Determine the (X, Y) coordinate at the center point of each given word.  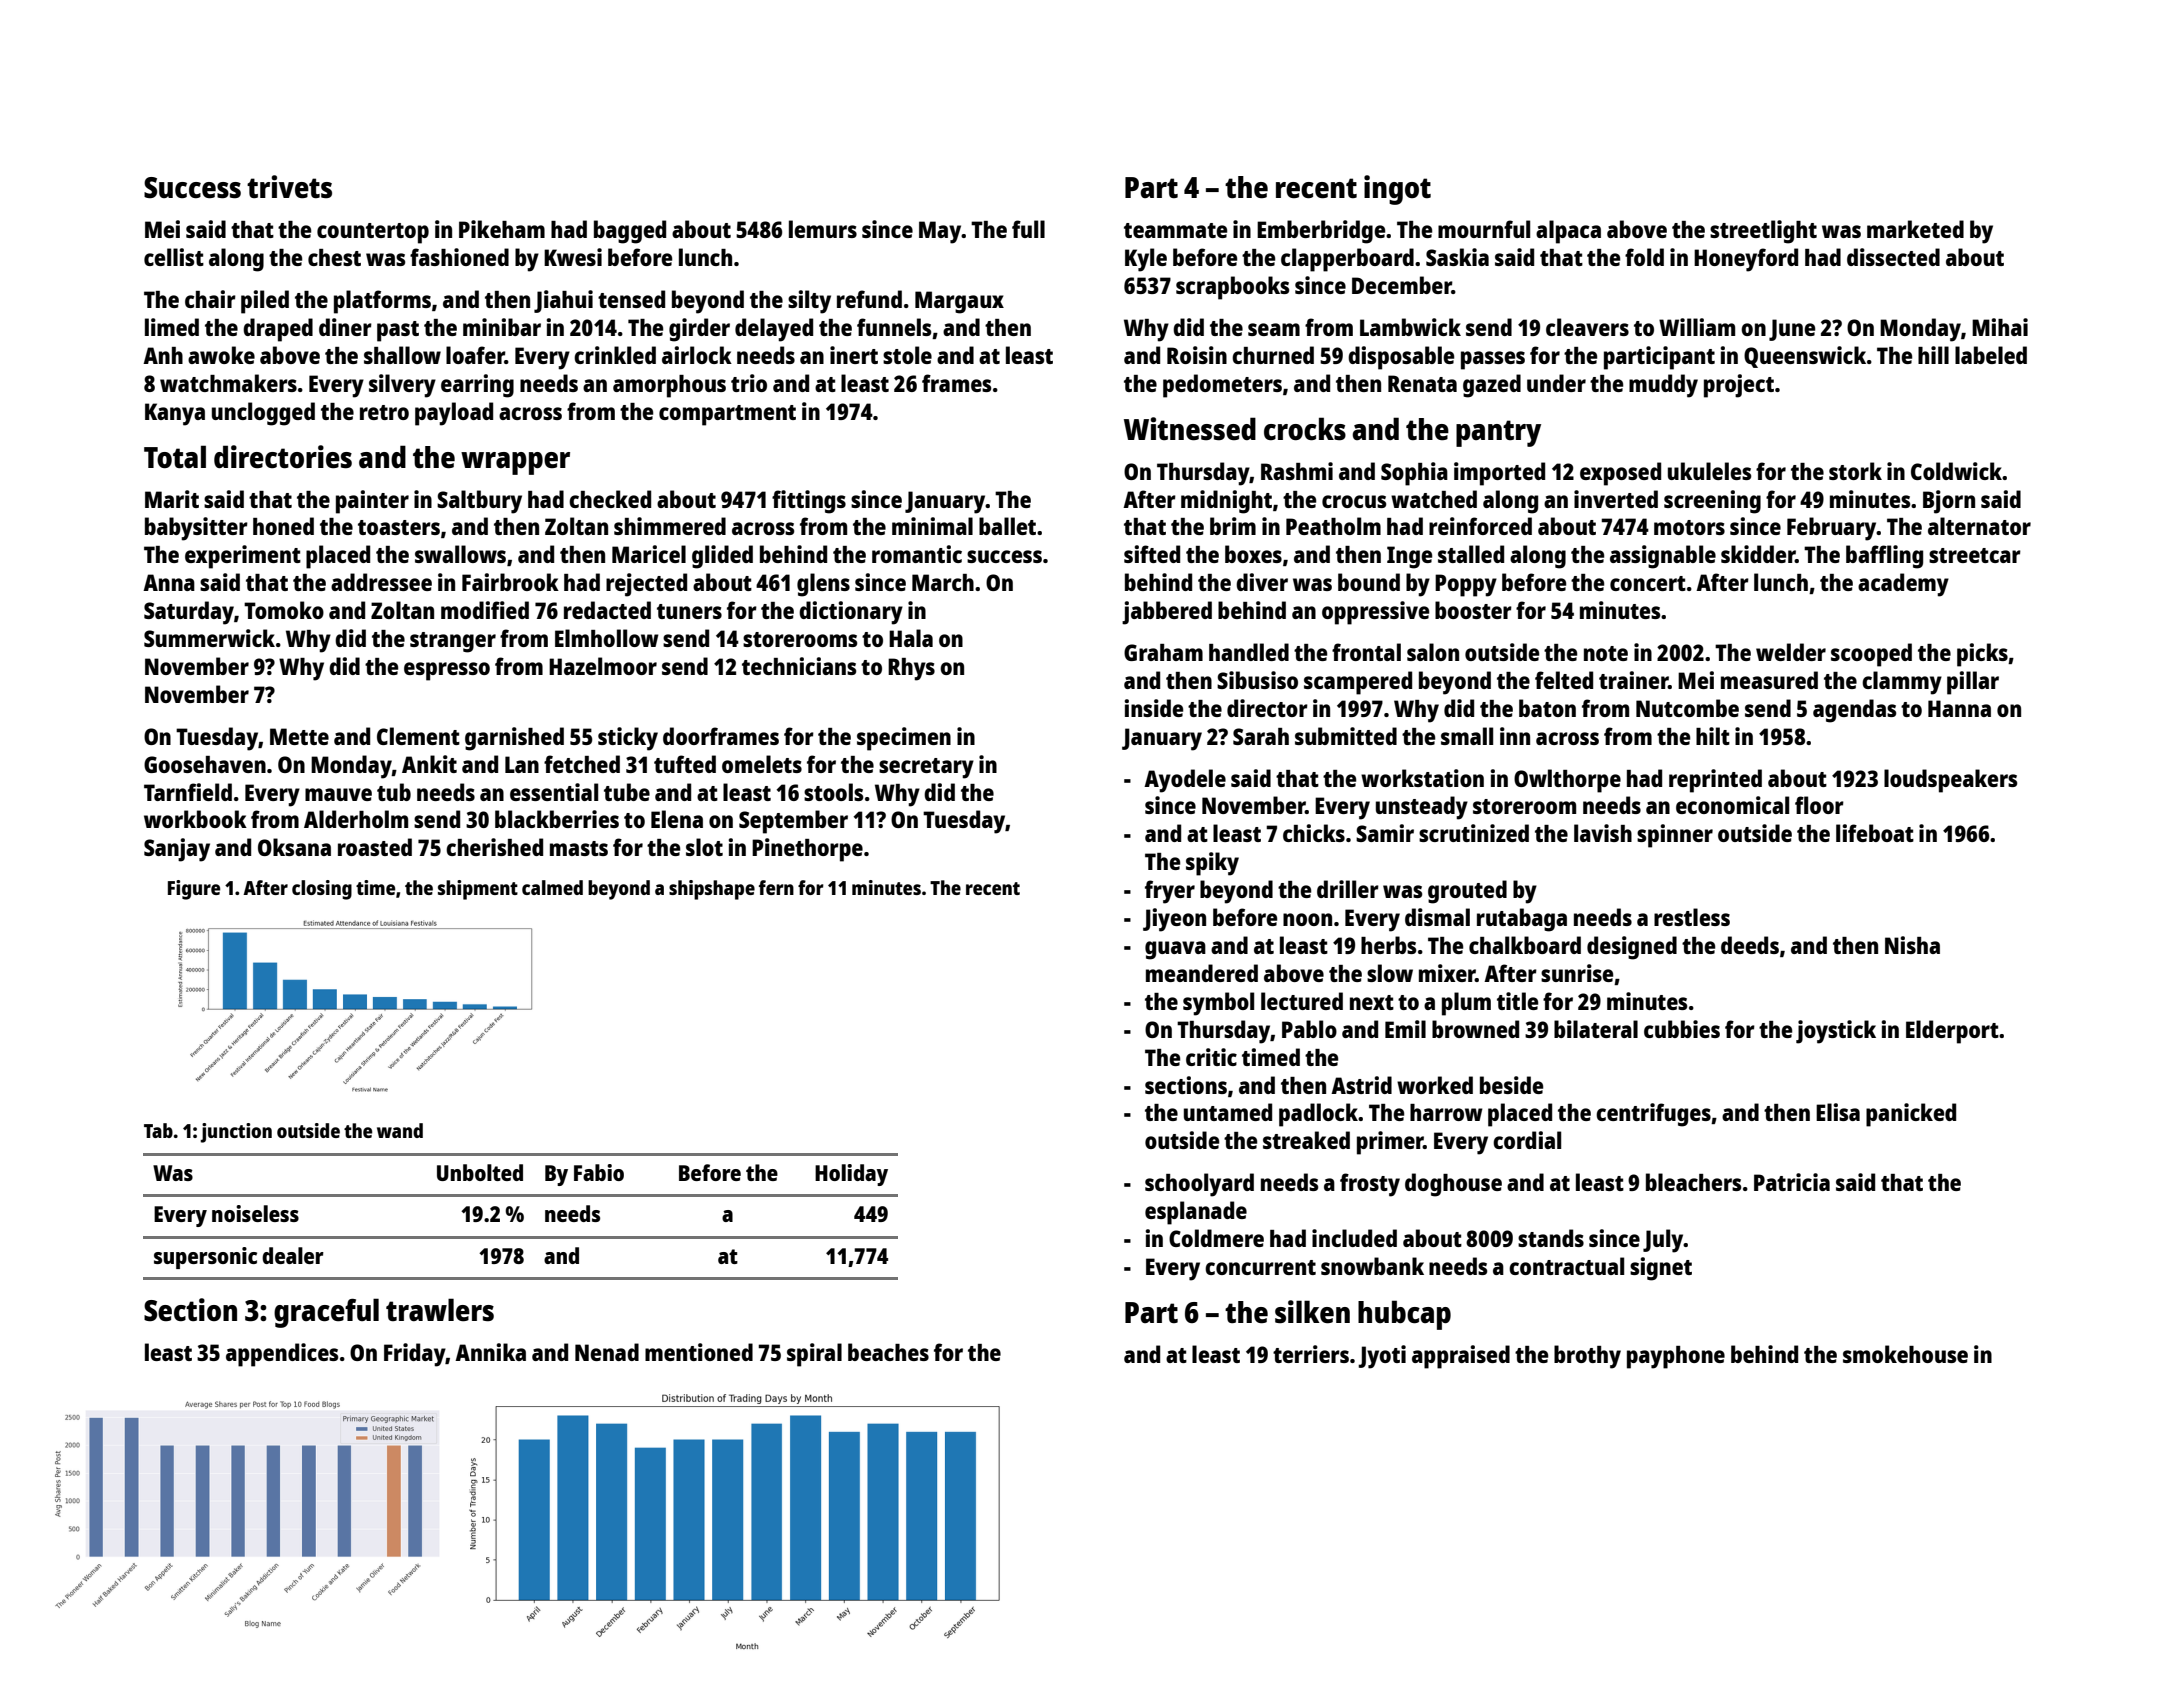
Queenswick (1805, 357)
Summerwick (209, 638)
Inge (1409, 557)
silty (809, 302)
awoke (221, 355)
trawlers (440, 1309)
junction (236, 1133)
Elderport (1952, 1032)
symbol (1218, 1004)
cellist (174, 257)
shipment (478, 890)
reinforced (1480, 526)
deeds (1750, 945)
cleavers (1587, 327)
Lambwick (1410, 327)
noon (1307, 919)
